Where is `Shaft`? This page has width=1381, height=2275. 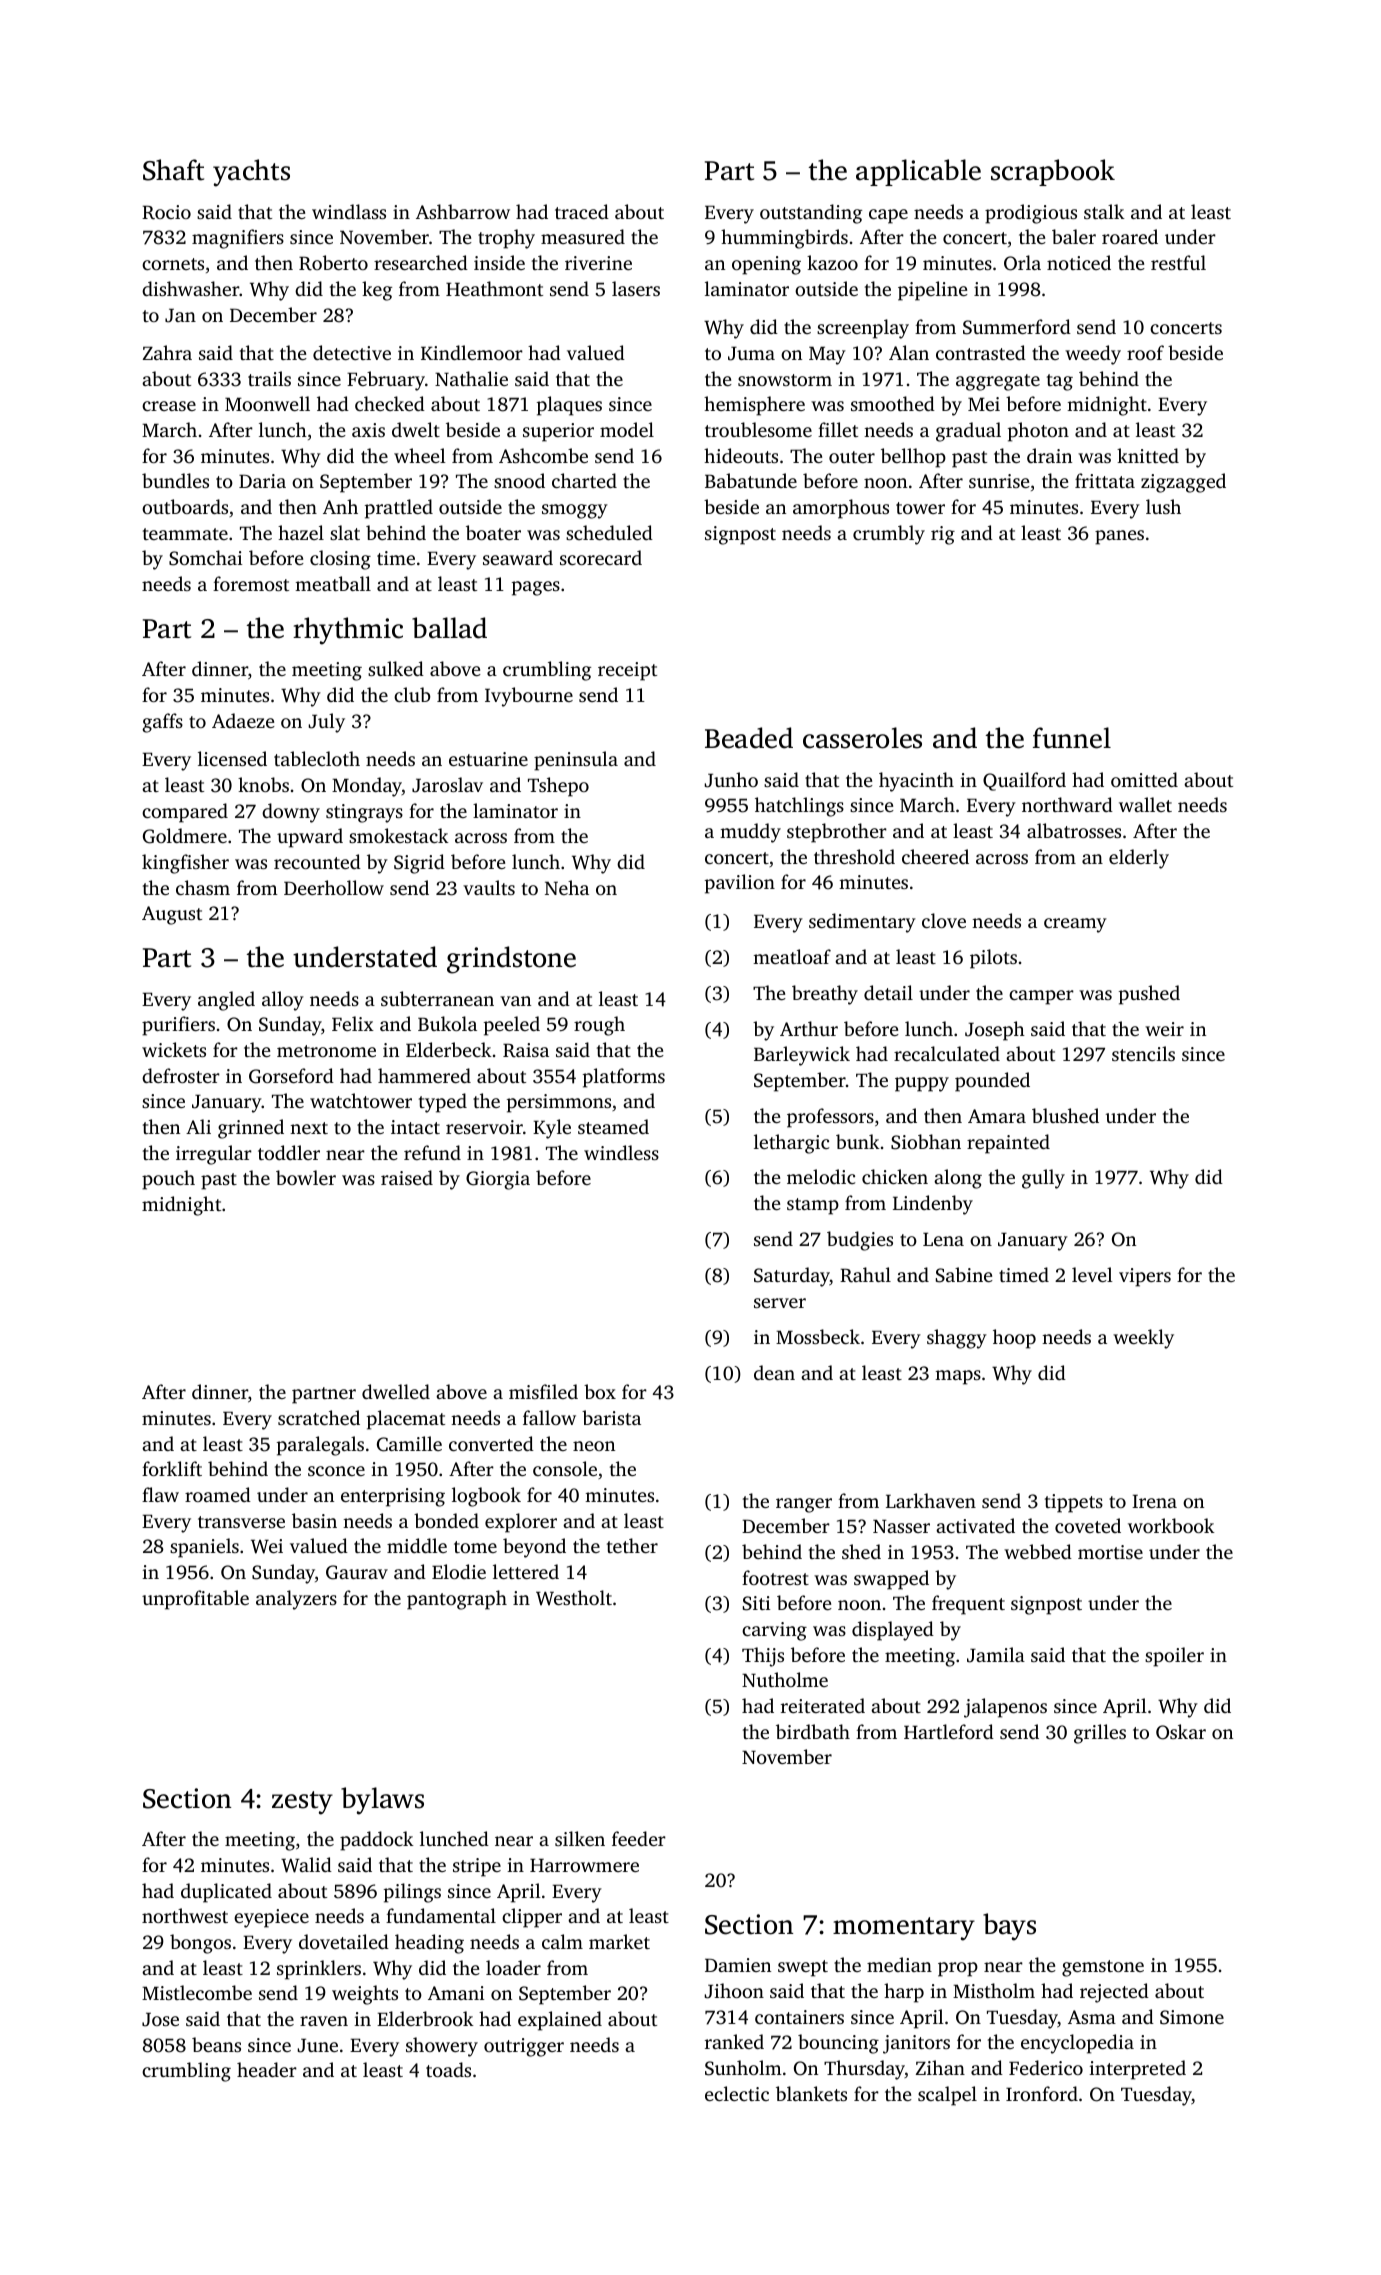
Shaft is located at coordinates (173, 170).
